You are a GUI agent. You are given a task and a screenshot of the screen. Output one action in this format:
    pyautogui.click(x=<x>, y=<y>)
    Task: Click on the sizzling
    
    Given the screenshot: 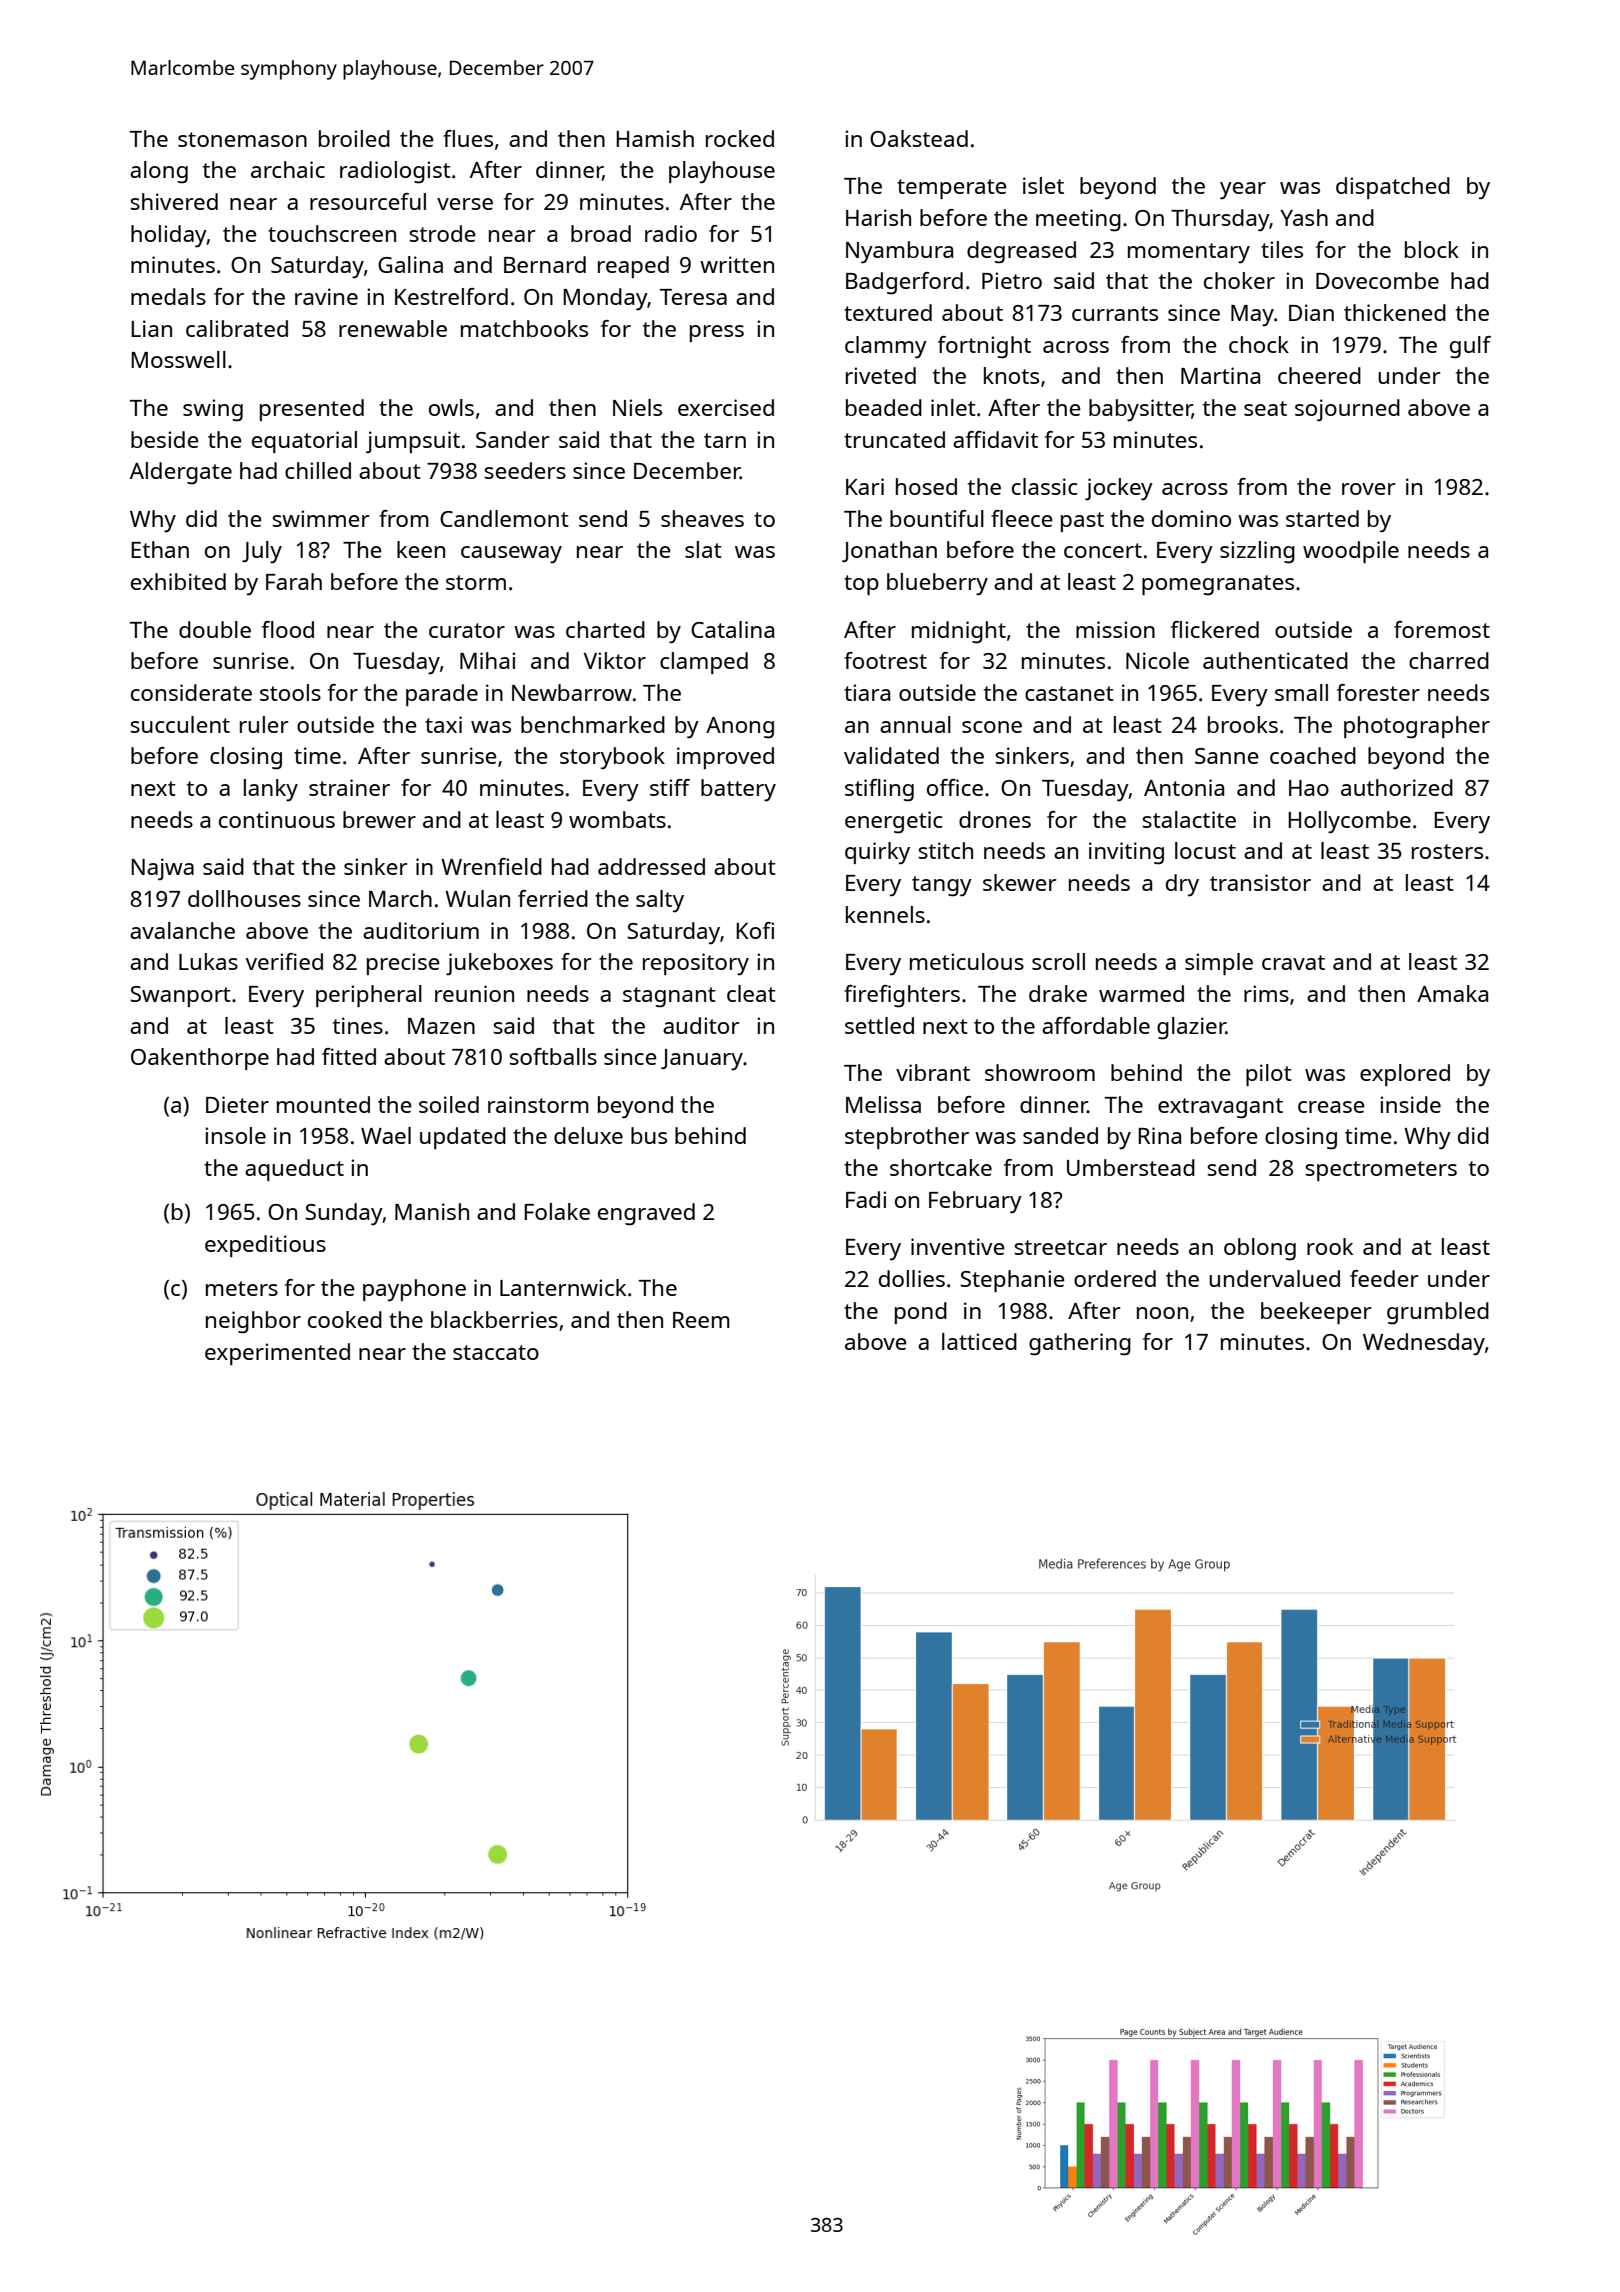 What is the action you would take?
    pyautogui.click(x=1257, y=552)
